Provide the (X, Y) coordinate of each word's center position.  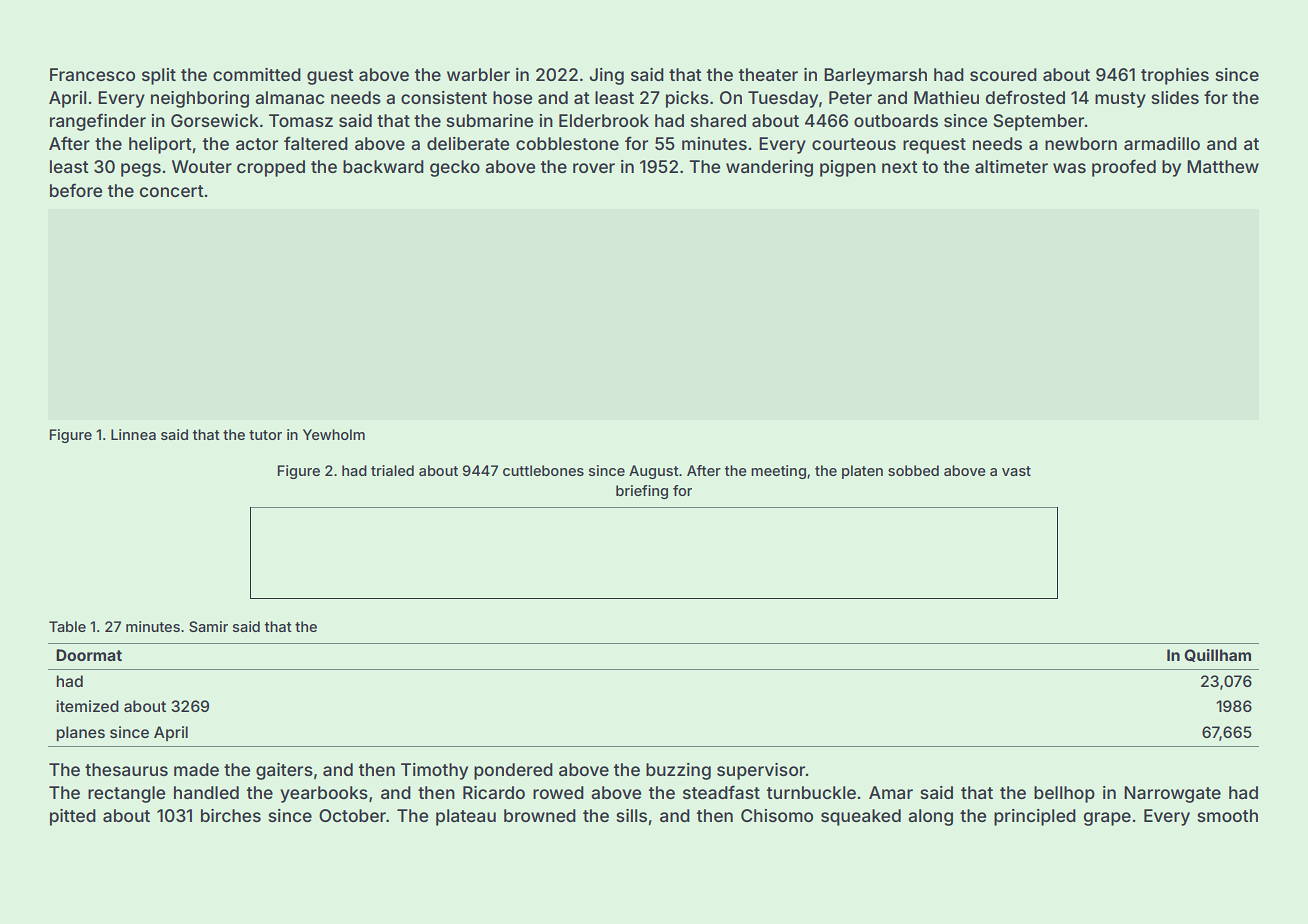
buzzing (678, 771)
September (1038, 122)
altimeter (1011, 166)
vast (1016, 471)
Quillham (1217, 655)
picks (687, 99)
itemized (87, 706)
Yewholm (334, 434)
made (196, 769)
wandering (769, 168)
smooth (1227, 815)
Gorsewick (215, 120)
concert (172, 191)
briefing (642, 492)
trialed (392, 470)
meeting (778, 472)
